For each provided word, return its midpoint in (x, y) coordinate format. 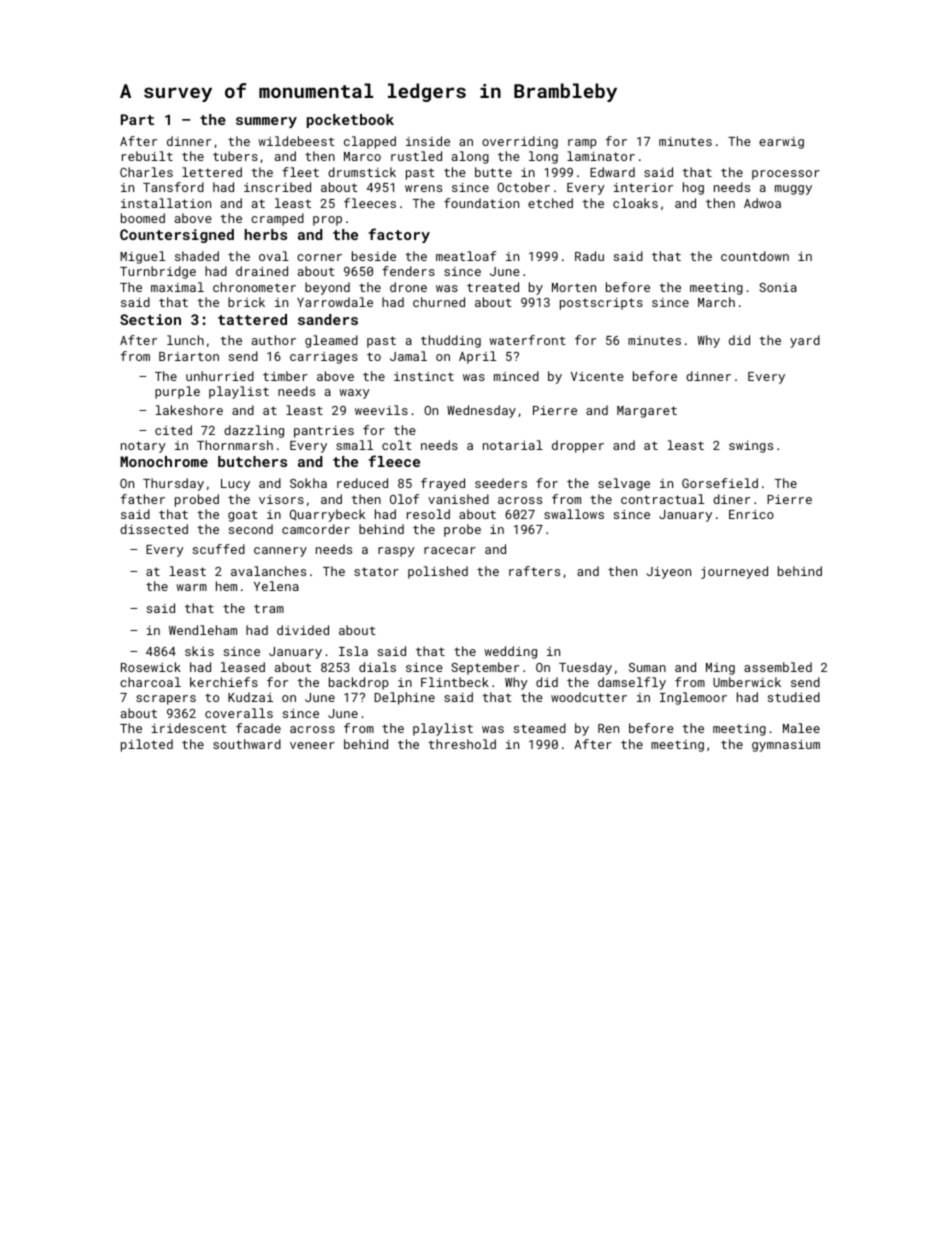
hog (693, 188)
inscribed (277, 187)
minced (516, 376)
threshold (462, 744)
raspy (396, 552)
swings (751, 447)
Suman (647, 667)
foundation (481, 203)
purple (177, 392)
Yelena (276, 586)
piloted (147, 745)
